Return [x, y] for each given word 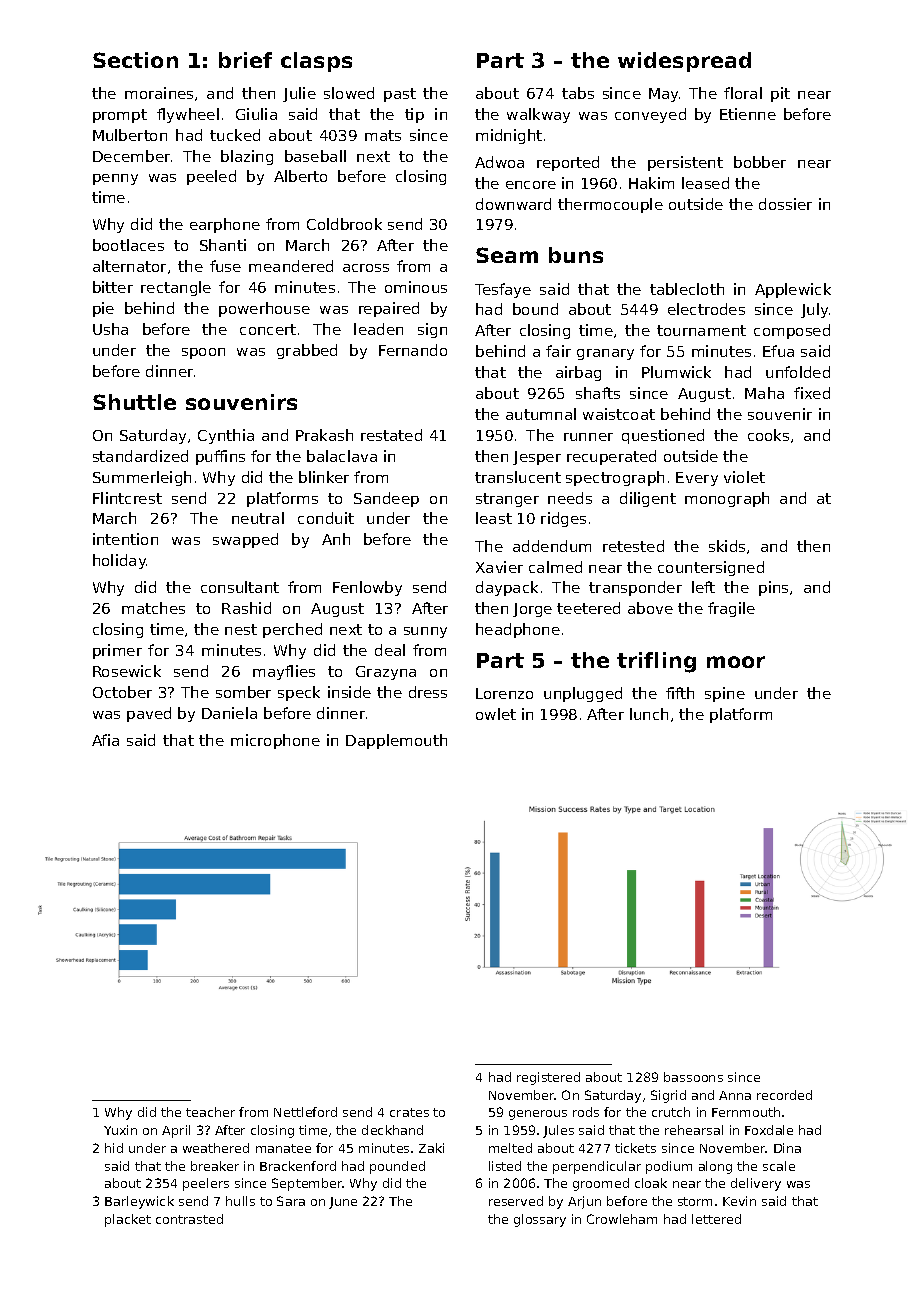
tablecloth [687, 289]
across [366, 268]
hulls [240, 1201]
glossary [540, 1220]
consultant [240, 587]
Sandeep [386, 499]
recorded [784, 1095]
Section [135, 60]
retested [633, 546]
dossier [785, 204]
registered [548, 1078]
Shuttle [134, 402]
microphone [275, 741]
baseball [315, 156]
